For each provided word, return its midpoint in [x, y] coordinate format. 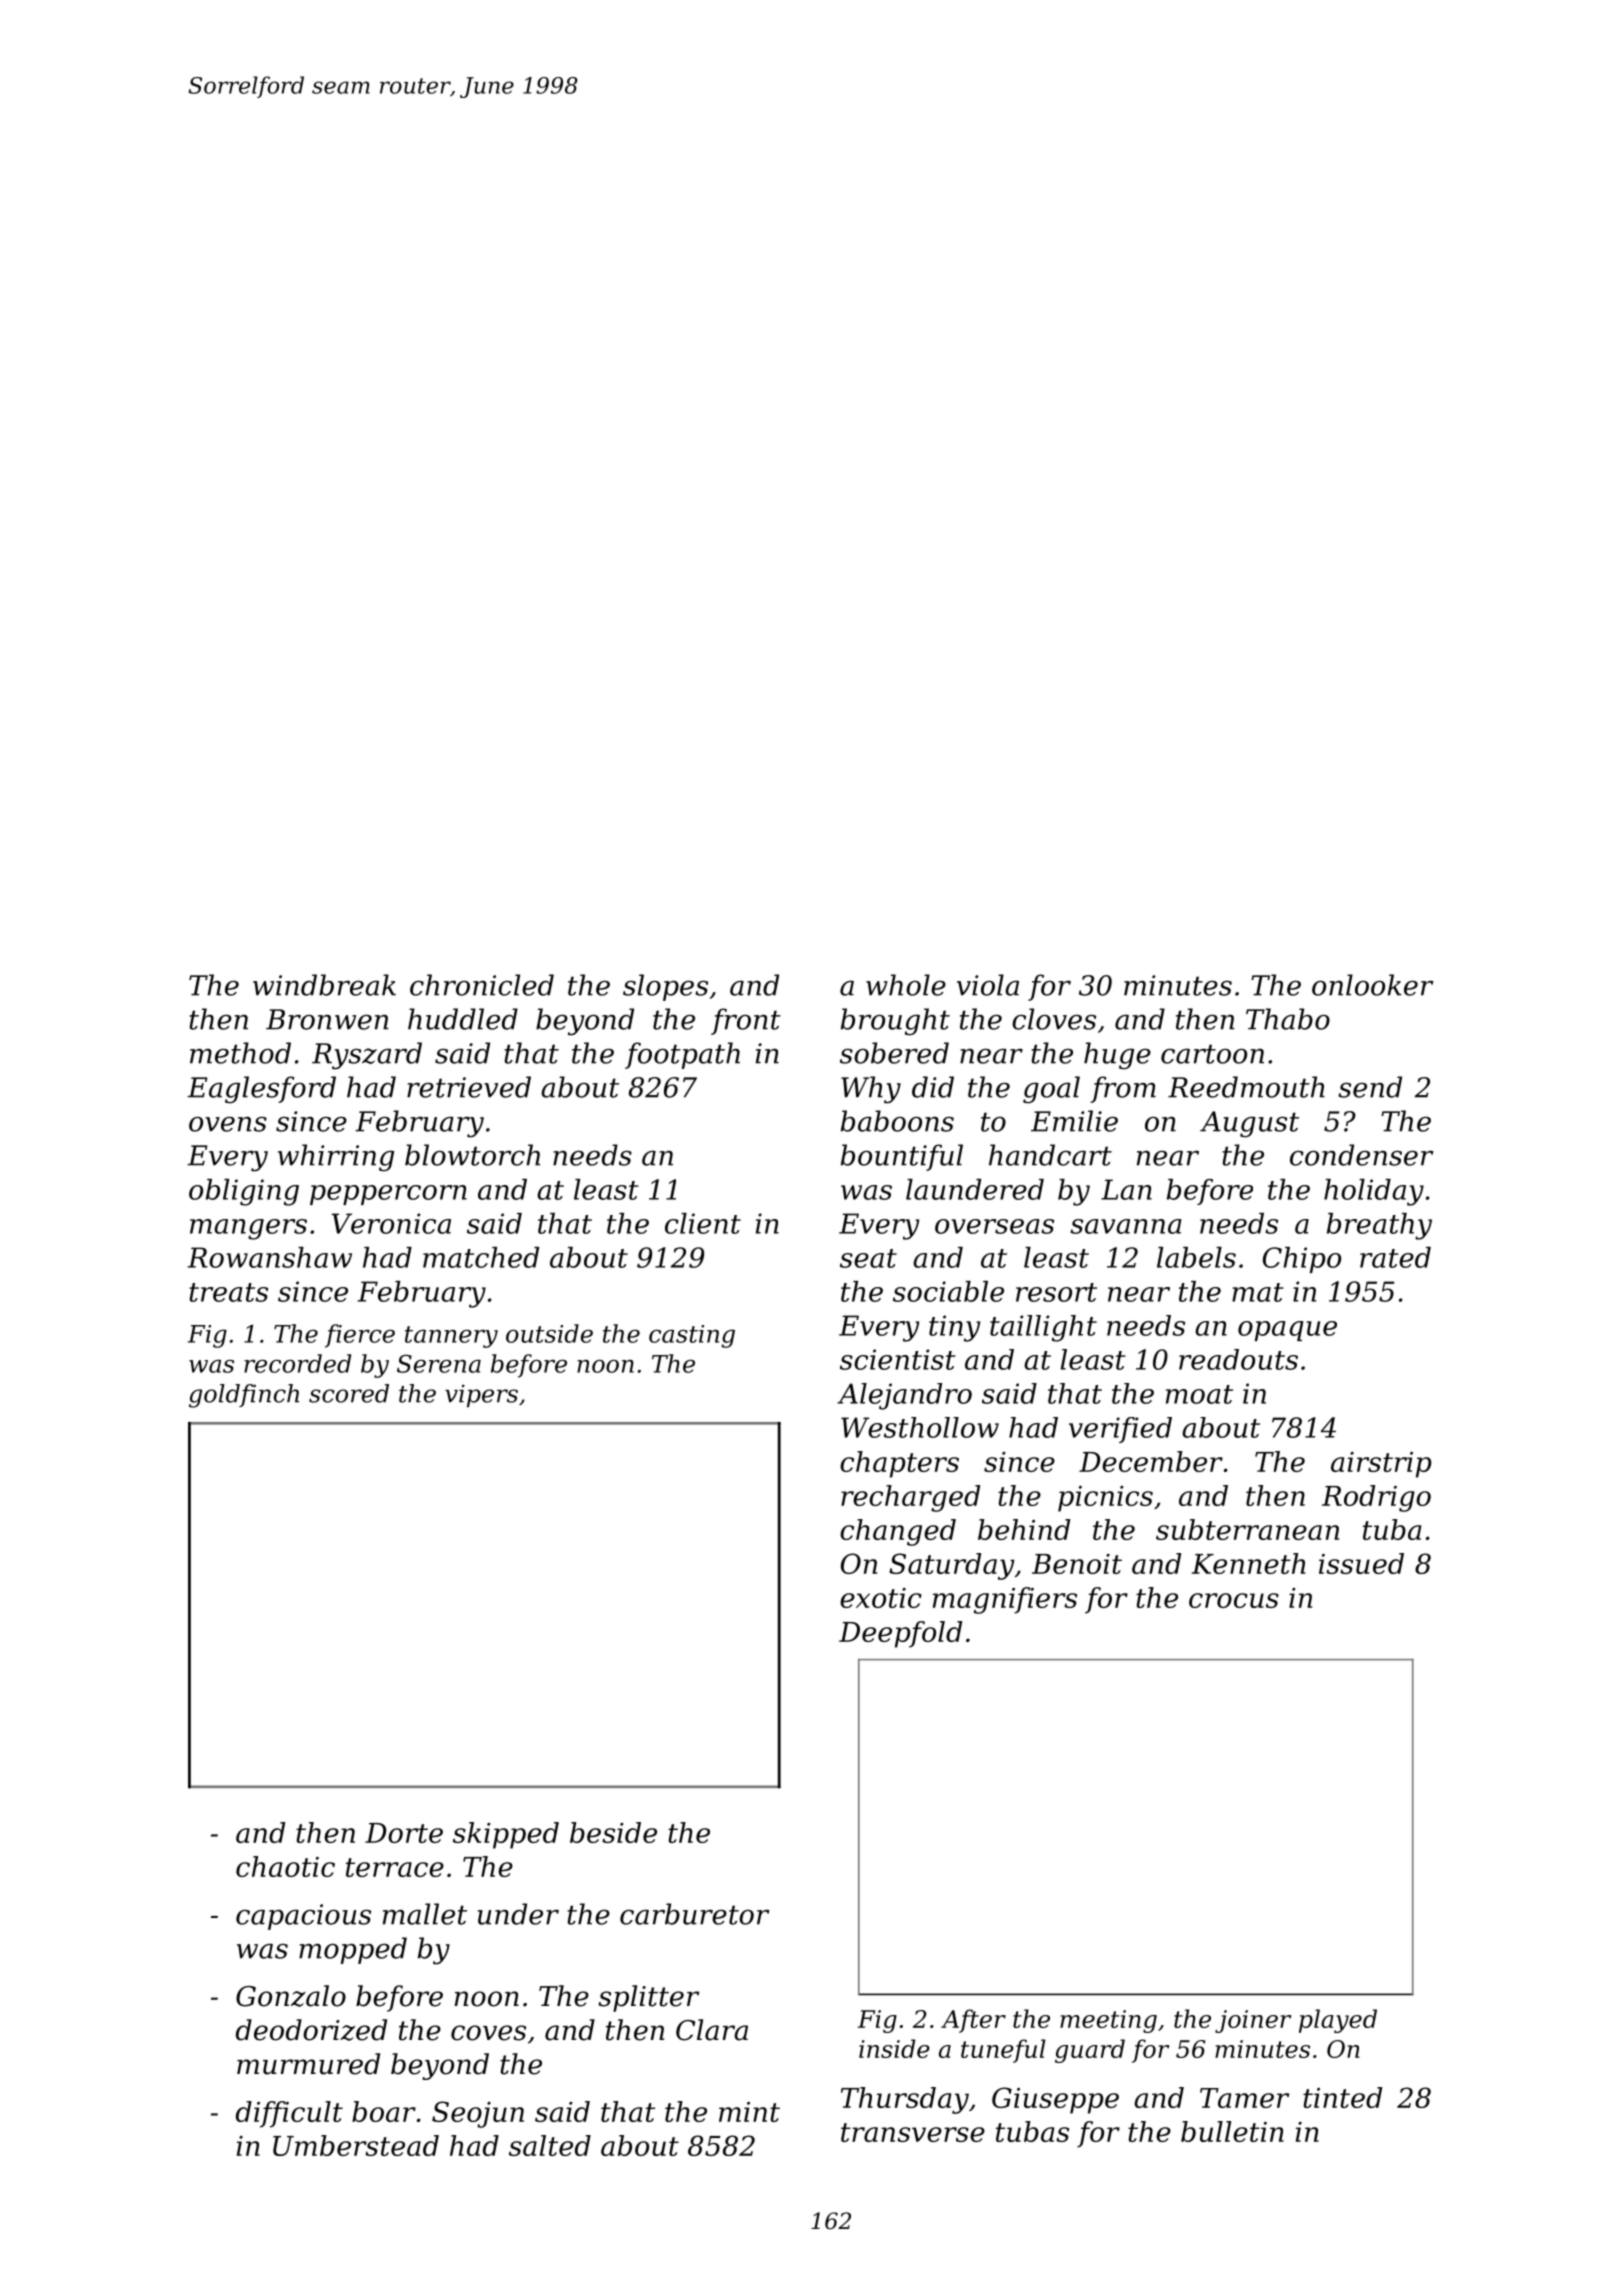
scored [349, 1393]
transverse [913, 2132]
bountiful [902, 1157]
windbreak [324, 985]
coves [488, 2033]
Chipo [1302, 1260]
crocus [1234, 1600]
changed [898, 1532]
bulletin [1232, 2131]
